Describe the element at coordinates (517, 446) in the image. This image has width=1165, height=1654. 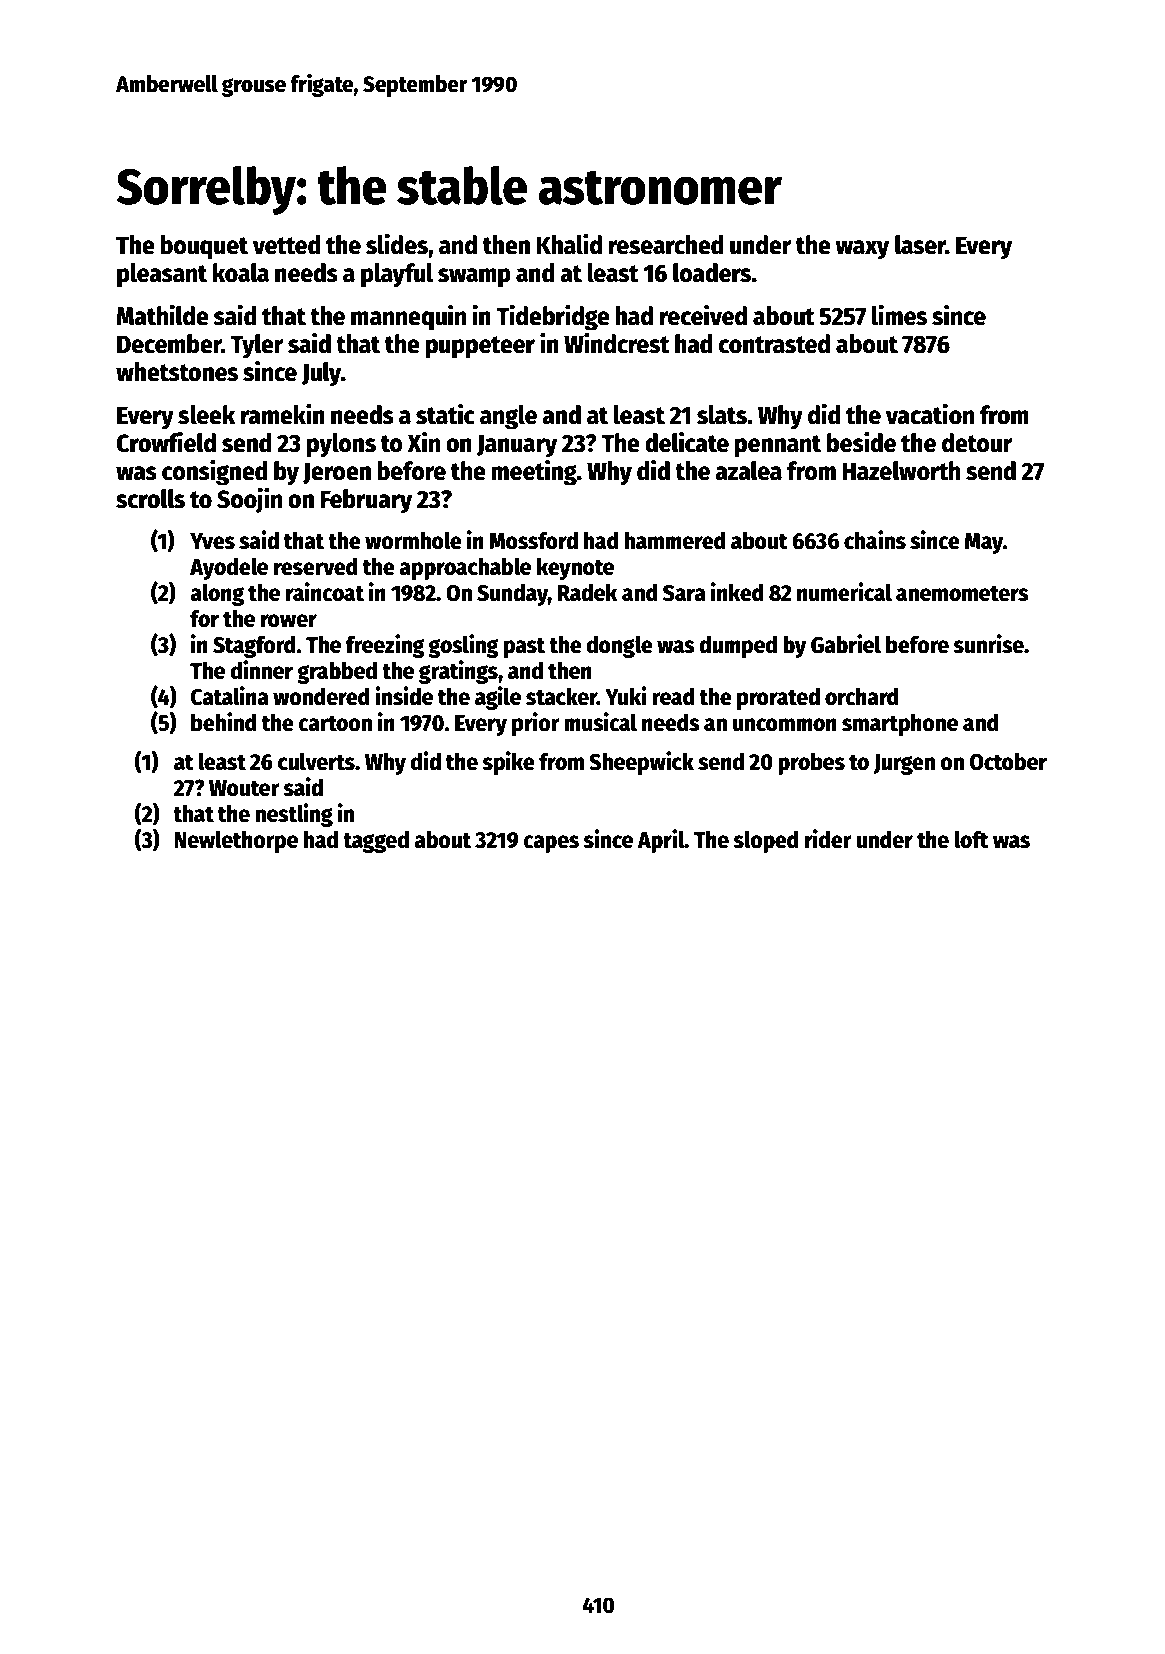
I see `January` at that location.
